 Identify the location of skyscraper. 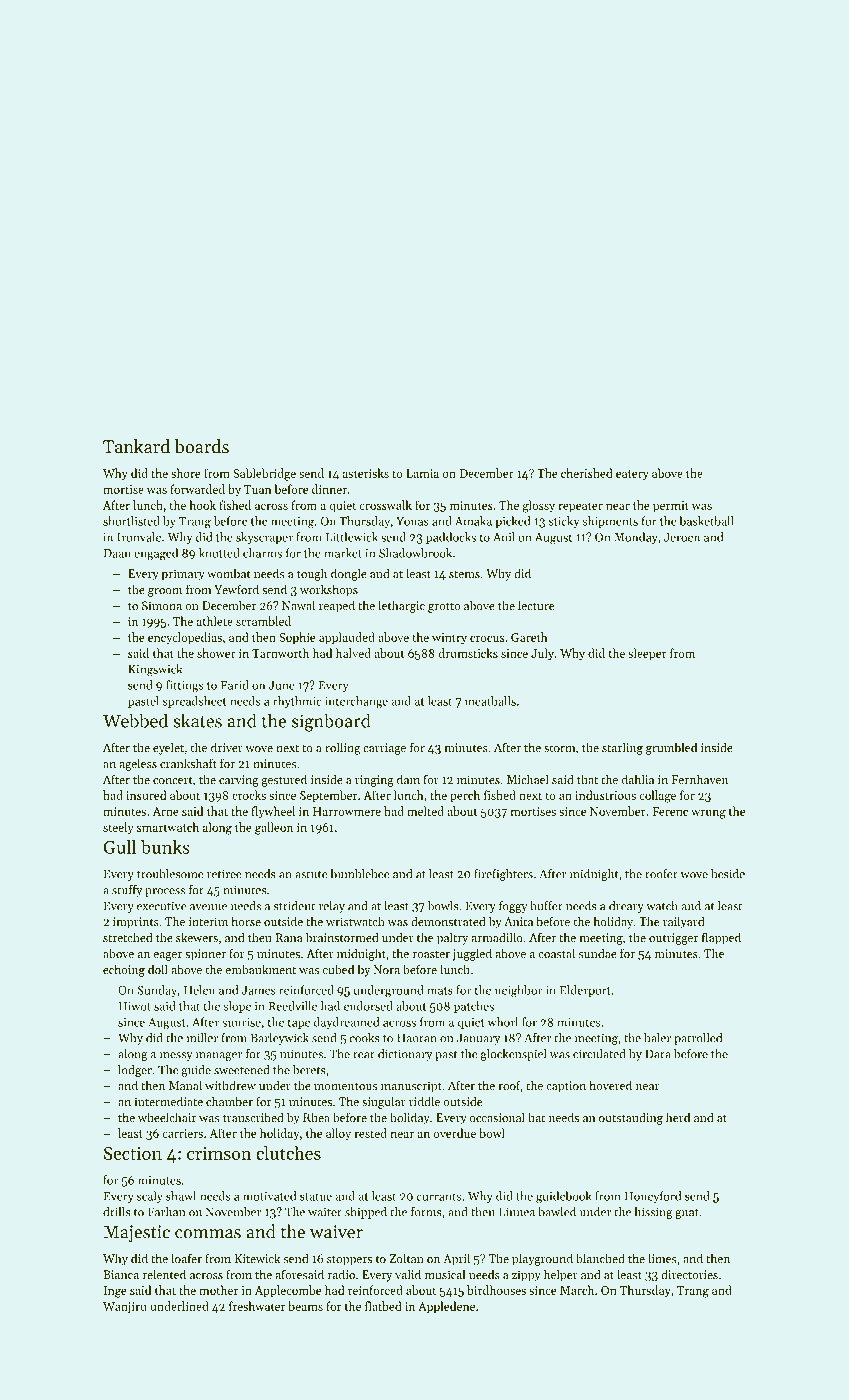
(264, 538).
